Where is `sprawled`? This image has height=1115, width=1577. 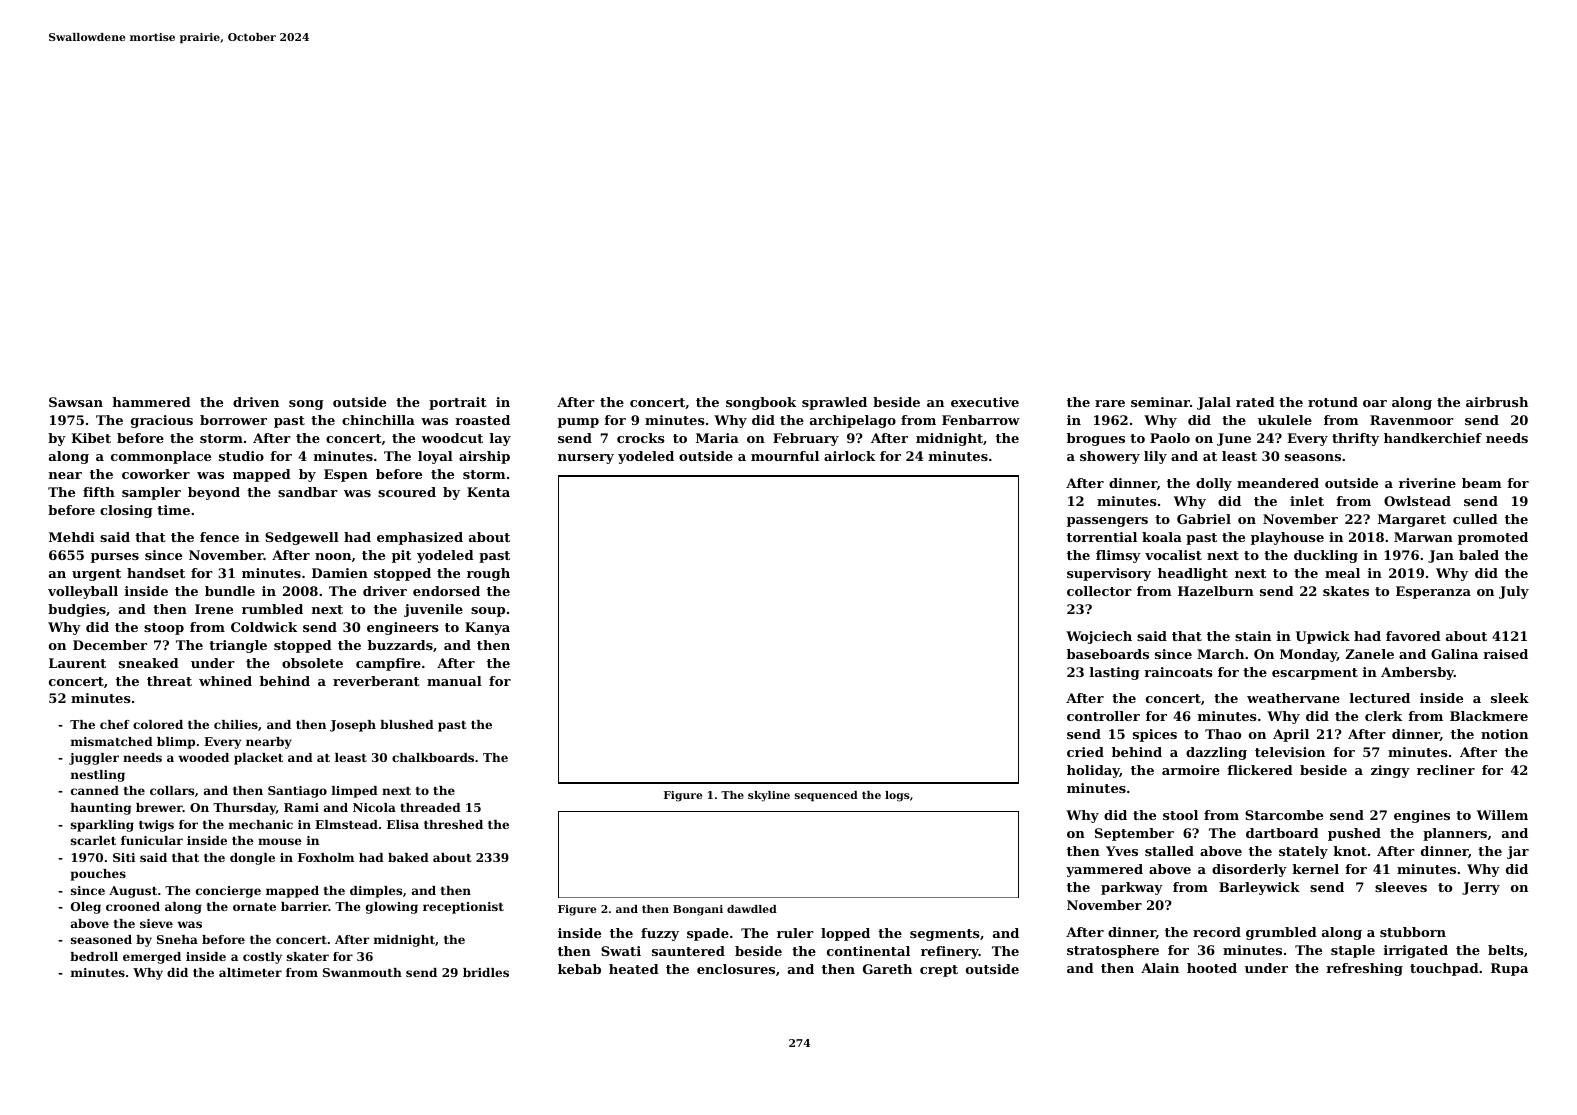 sprawled is located at coordinates (834, 403).
